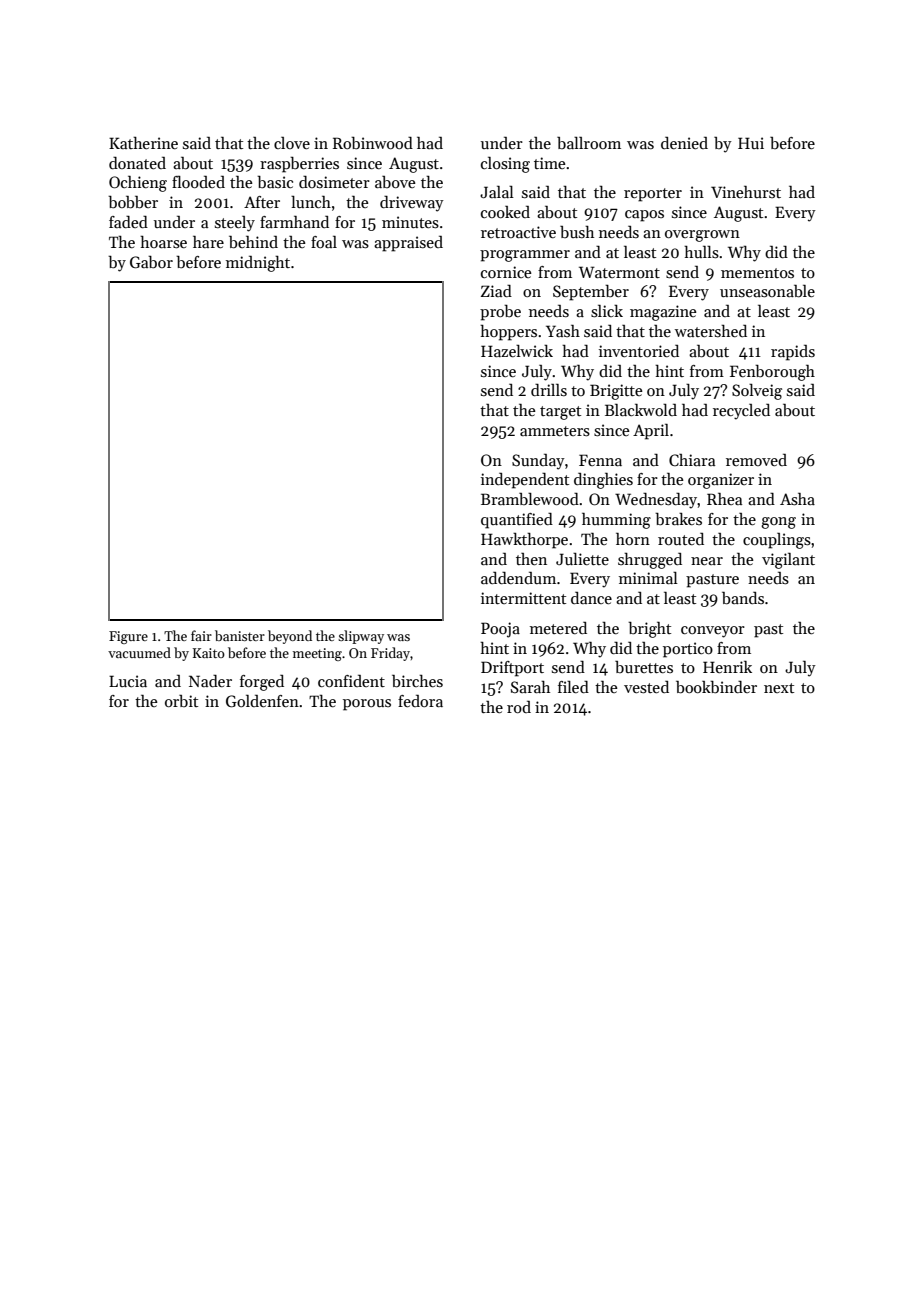 The image size is (924, 1311). Describe the element at coordinates (663, 313) in the page. I see `magazine` at that location.
